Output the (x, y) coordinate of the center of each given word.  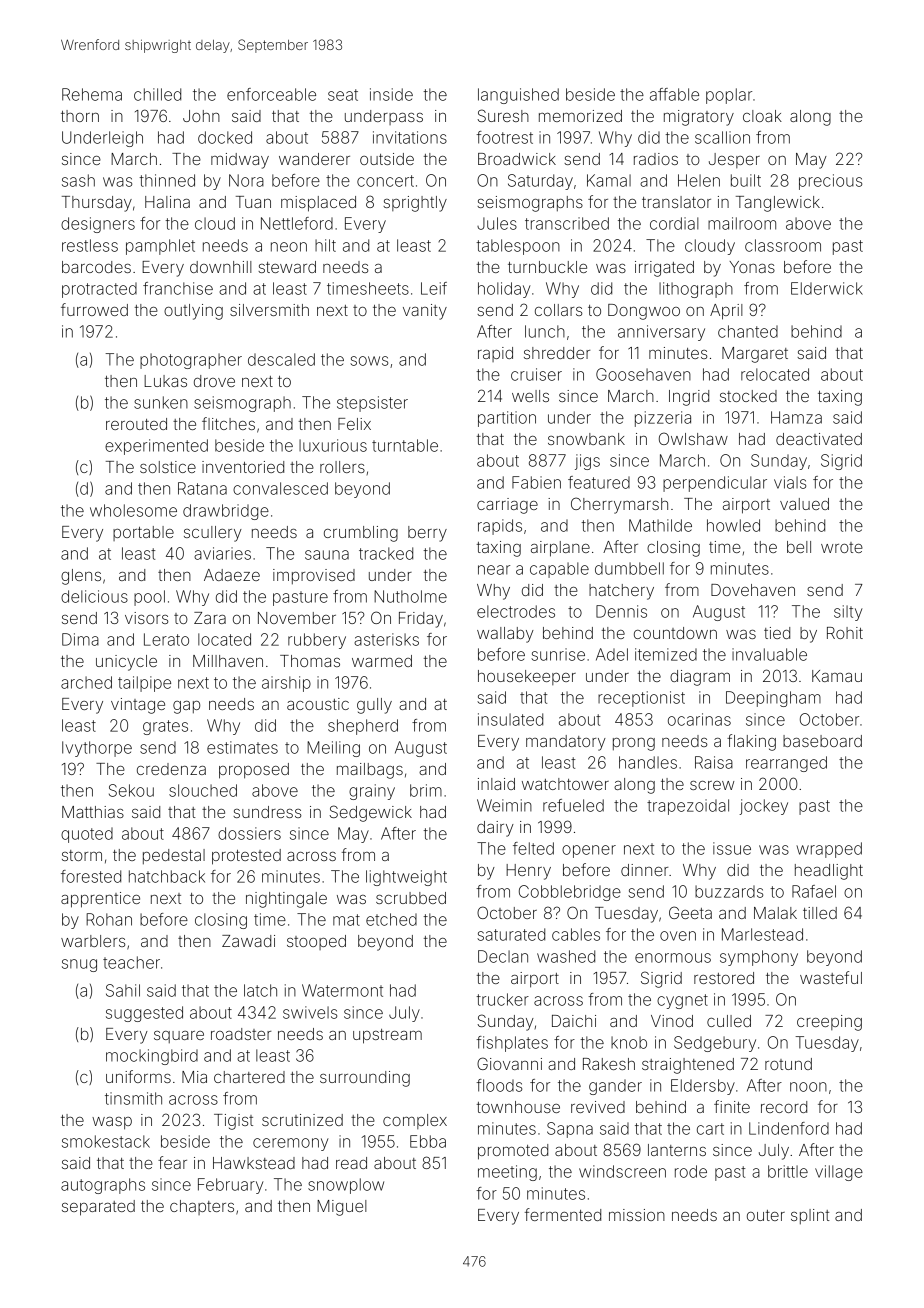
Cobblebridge (570, 893)
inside (391, 94)
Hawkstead (254, 1163)
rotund (788, 1064)
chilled (157, 94)
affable (674, 94)
